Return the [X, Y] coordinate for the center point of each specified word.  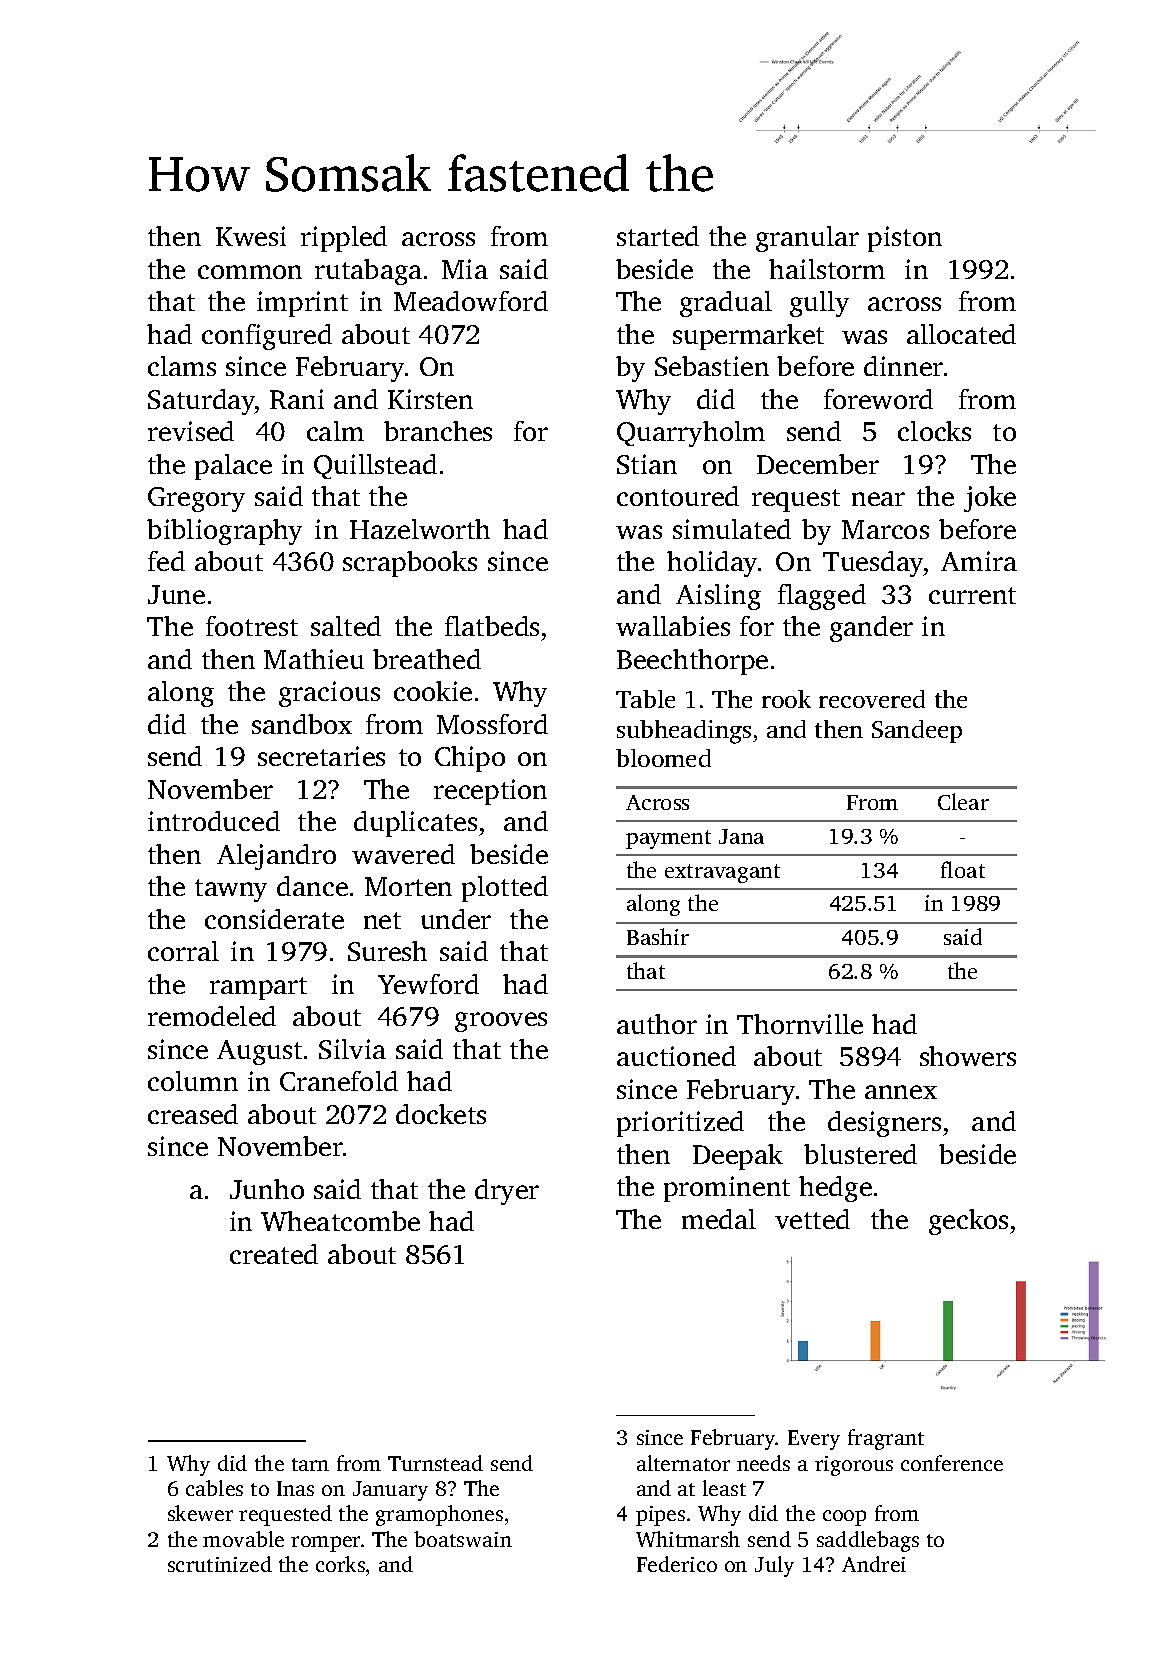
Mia [465, 269]
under [456, 919]
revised [191, 431]
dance [312, 886]
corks [340, 1564]
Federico [677, 1564]
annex [901, 1092]
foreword [878, 399]
